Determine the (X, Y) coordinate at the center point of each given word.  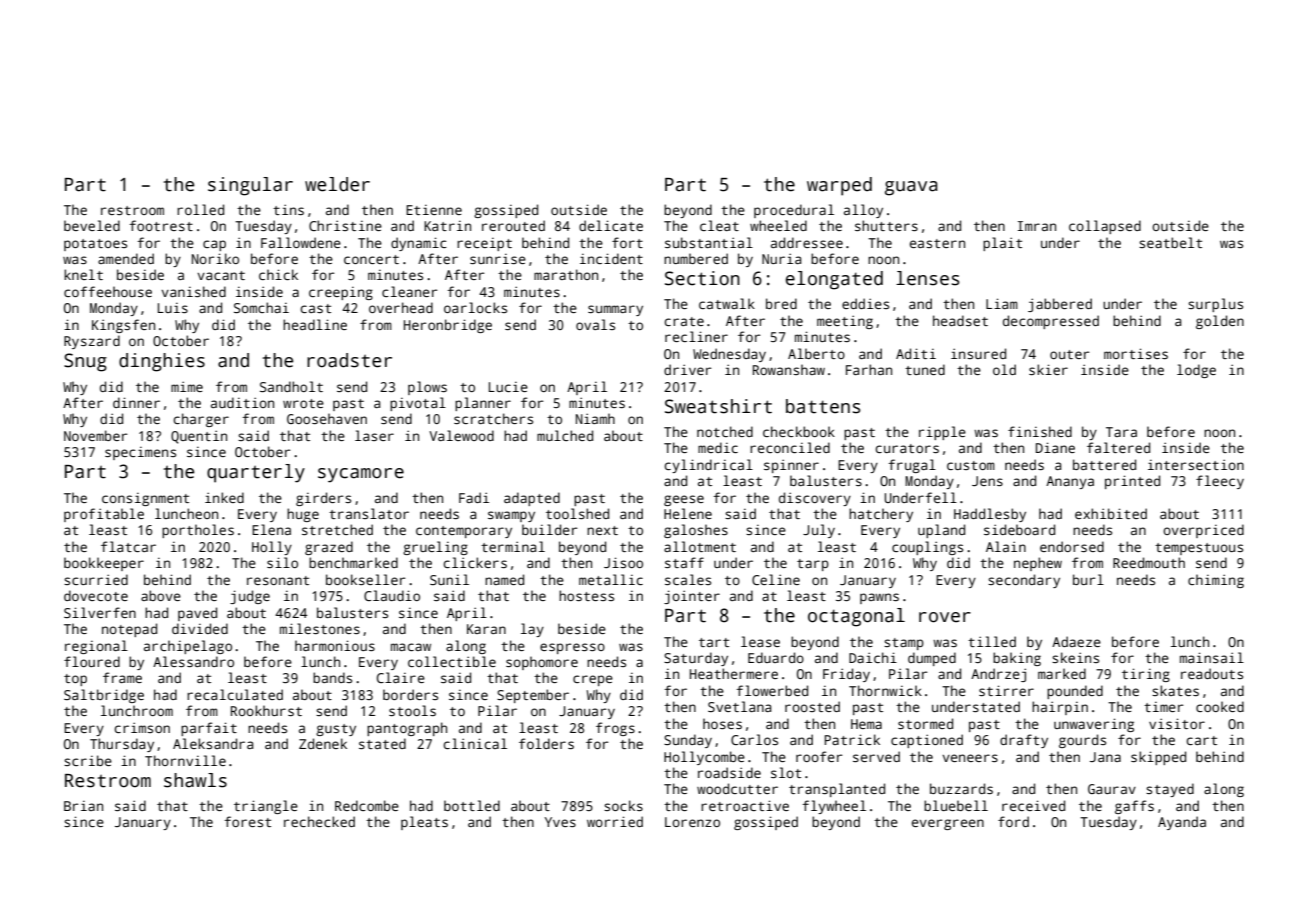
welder (337, 184)
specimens (140, 453)
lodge (1196, 371)
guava (911, 188)
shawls (195, 780)
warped (839, 186)
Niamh (595, 418)
